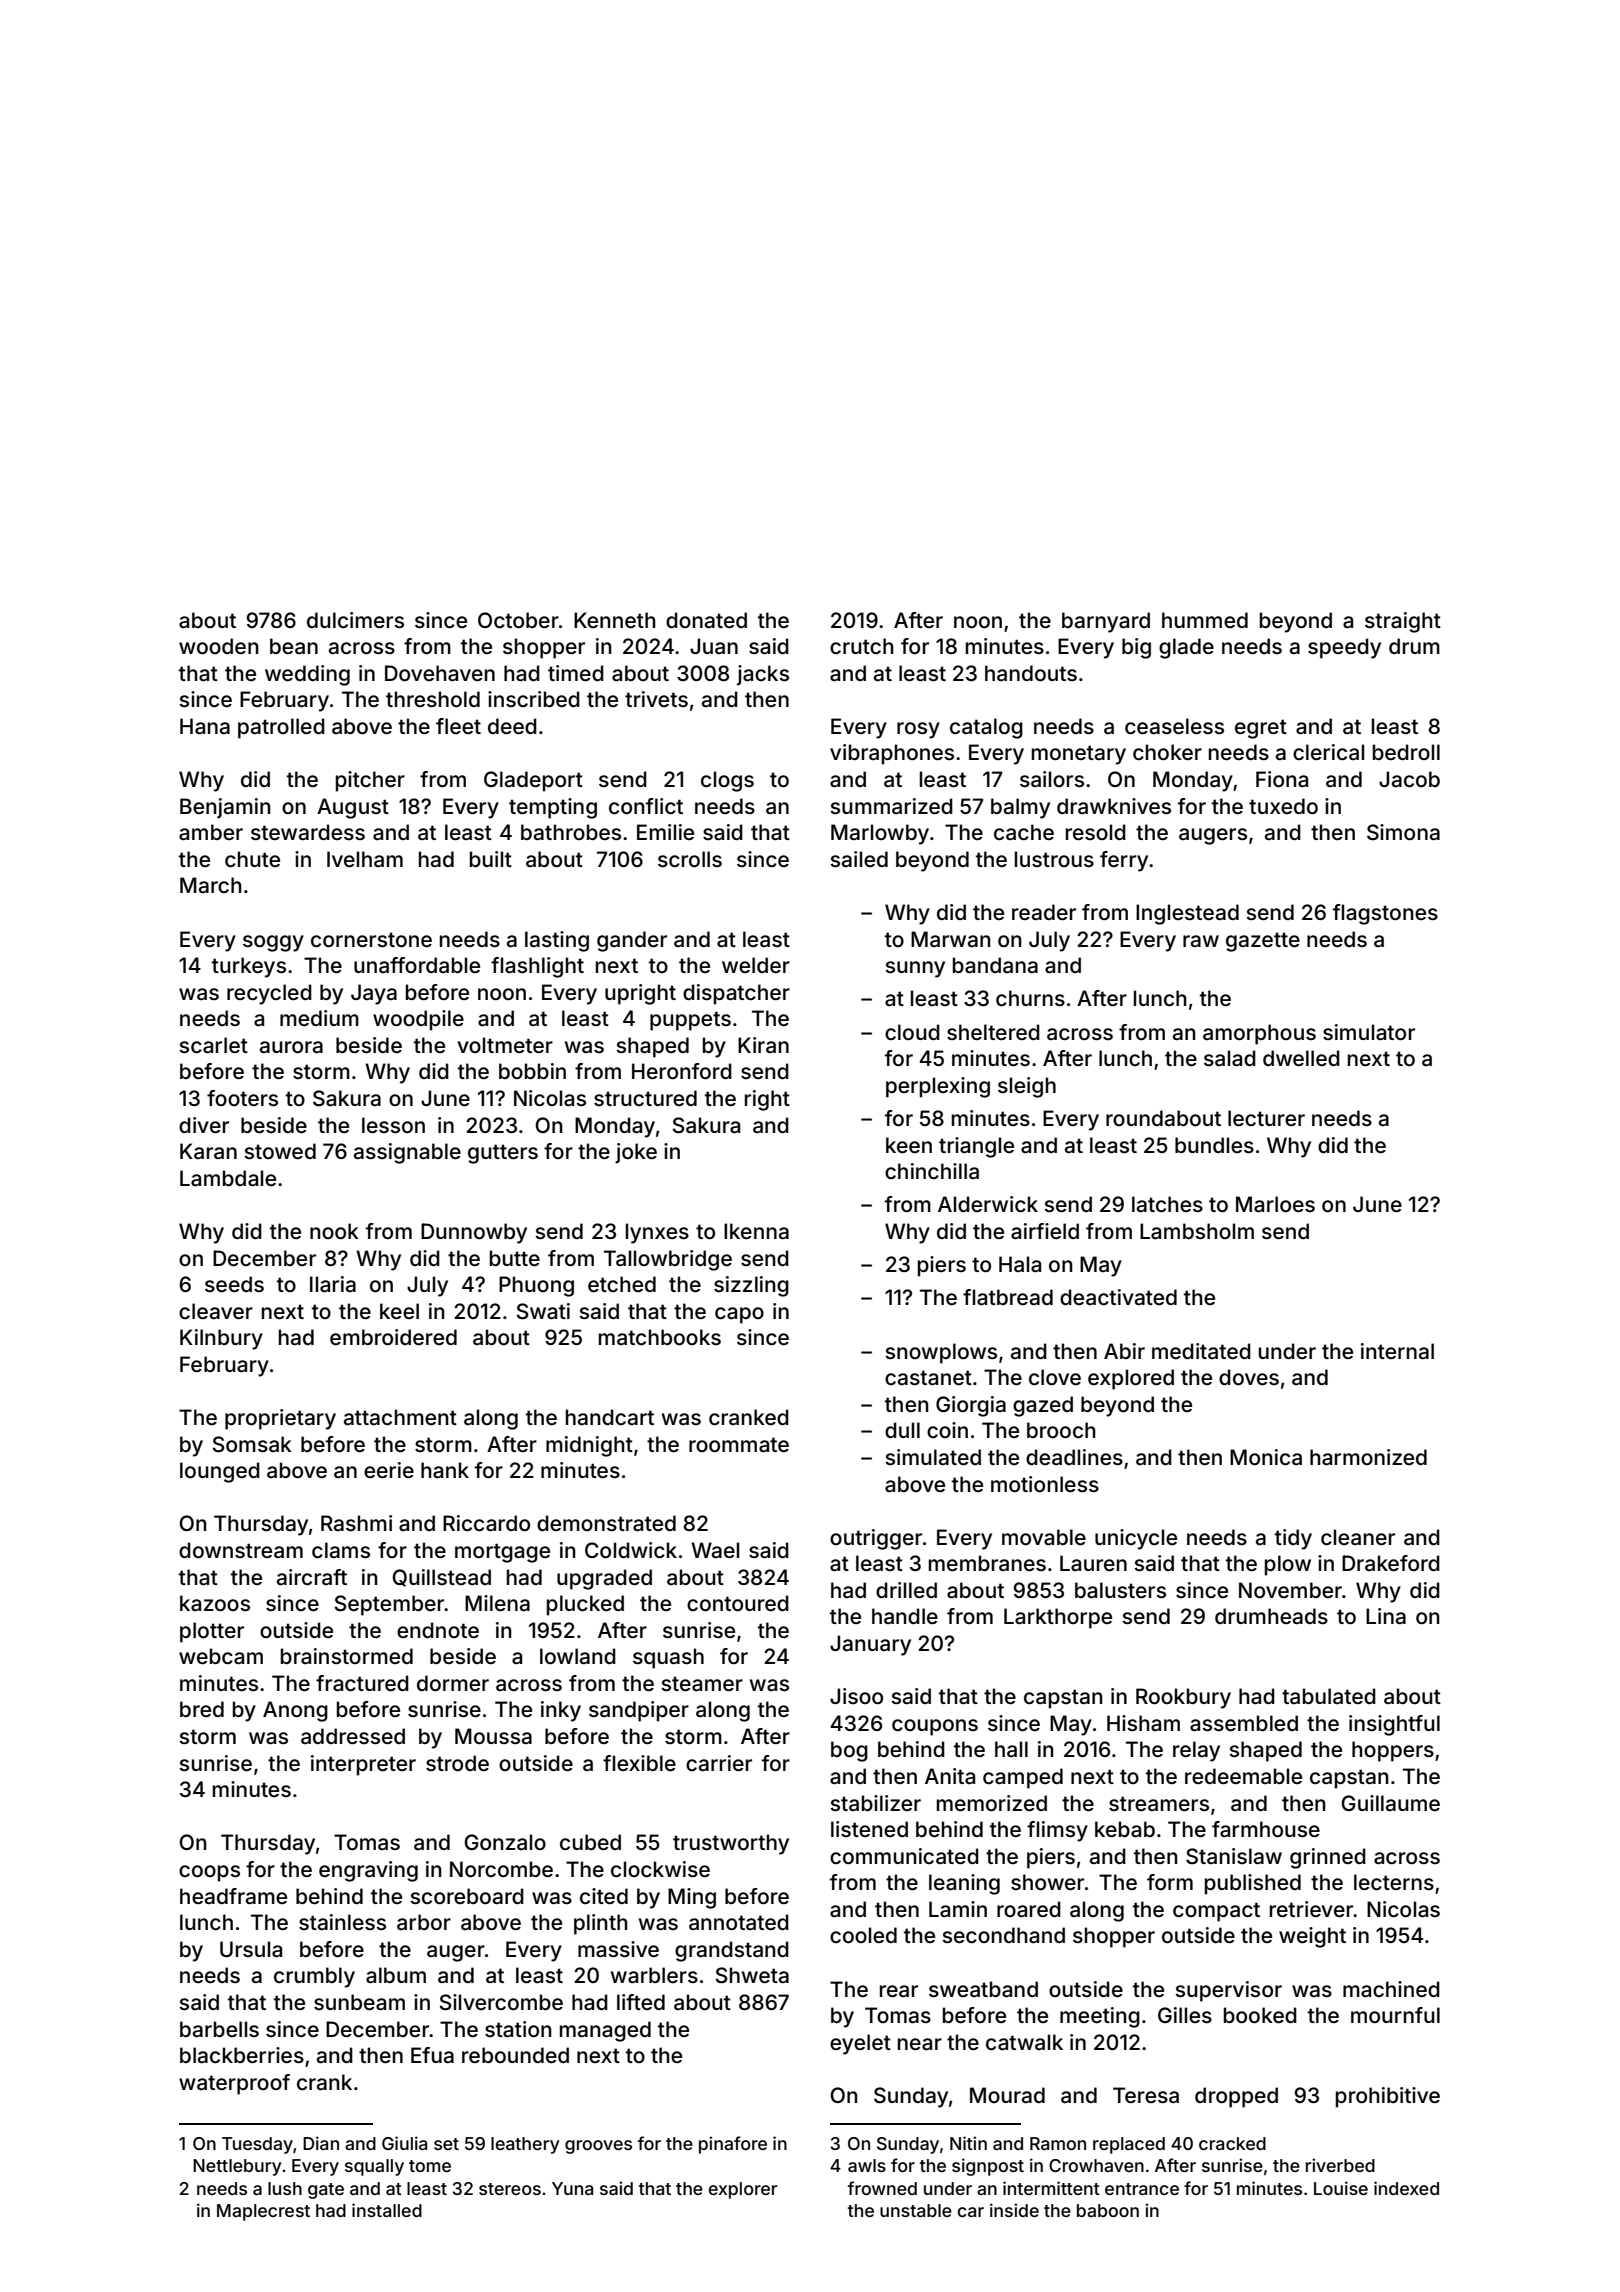 The width and height of the screenshot is (1620, 2292). Describe the element at coordinates (407, 1153) in the screenshot. I see `assignable` at that location.
